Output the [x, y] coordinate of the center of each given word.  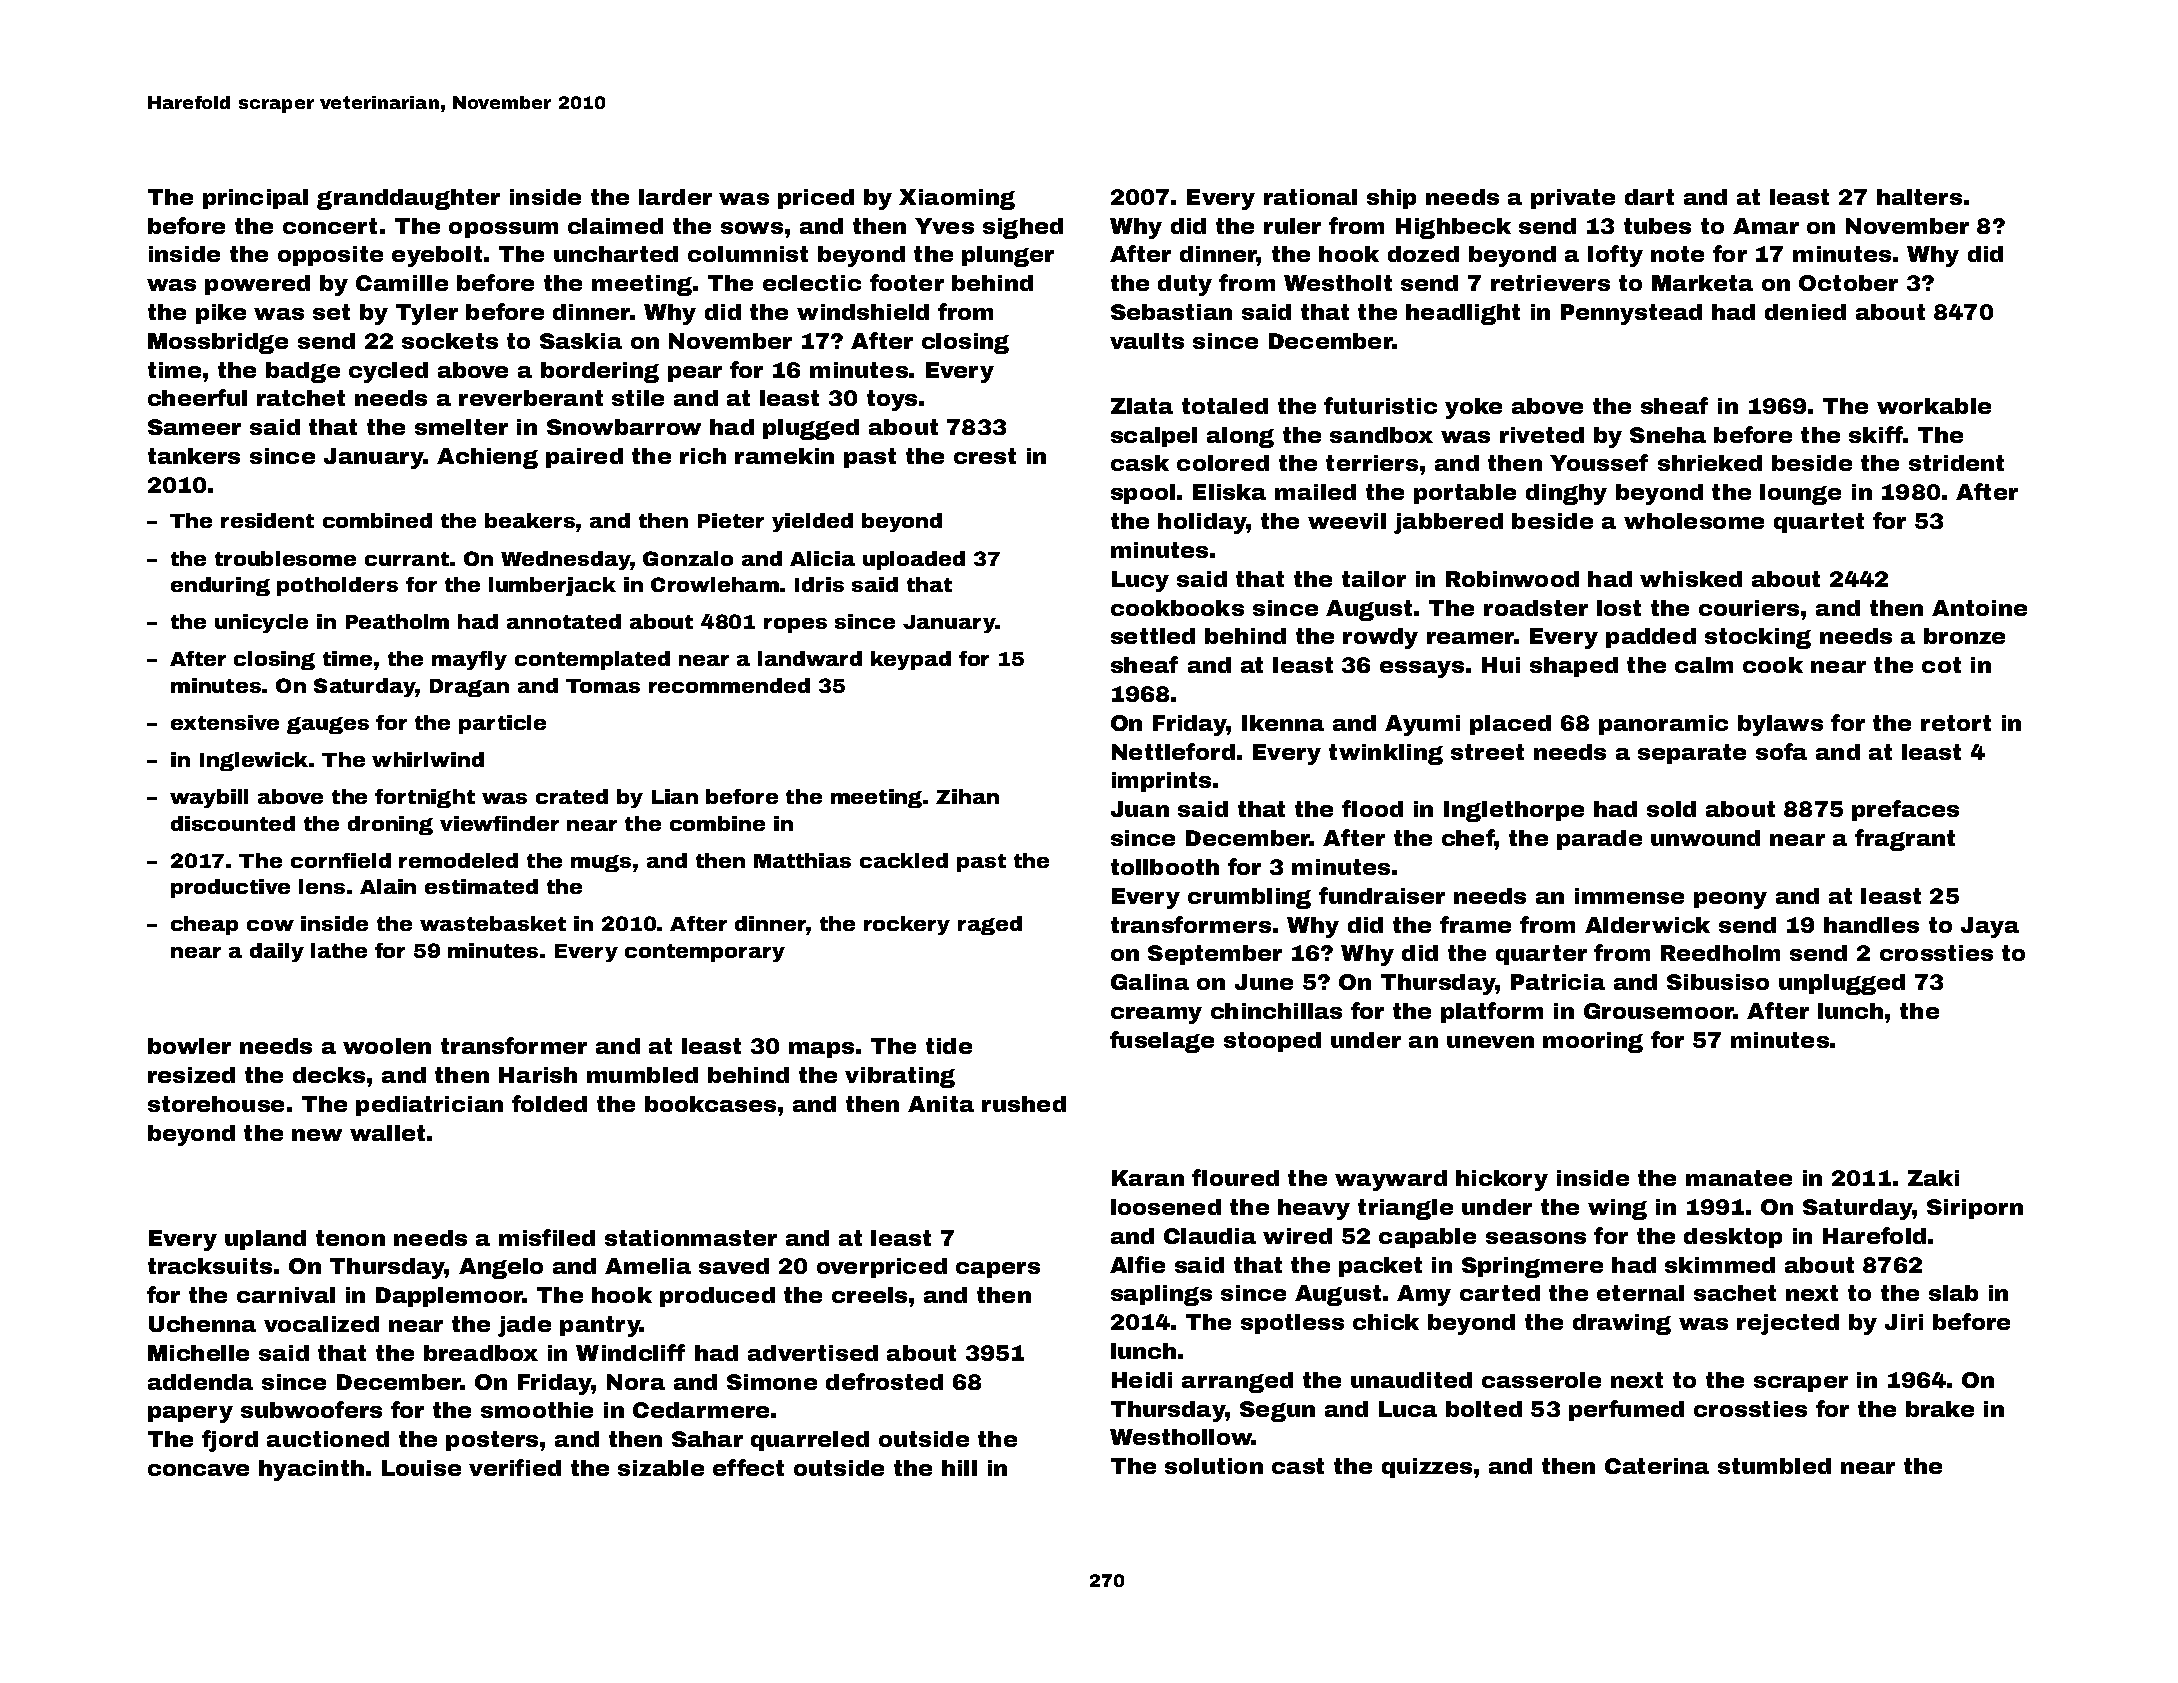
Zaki [1933, 1178]
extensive [225, 722]
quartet [1819, 523]
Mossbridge [218, 343]
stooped [1272, 1042]
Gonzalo [688, 558]
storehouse [216, 1104]
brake [1940, 1409]
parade [1599, 840]
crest [985, 456]
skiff [1876, 434]
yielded [812, 522]
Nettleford [1173, 751]
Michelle [198, 1353]
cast [1298, 1466]
